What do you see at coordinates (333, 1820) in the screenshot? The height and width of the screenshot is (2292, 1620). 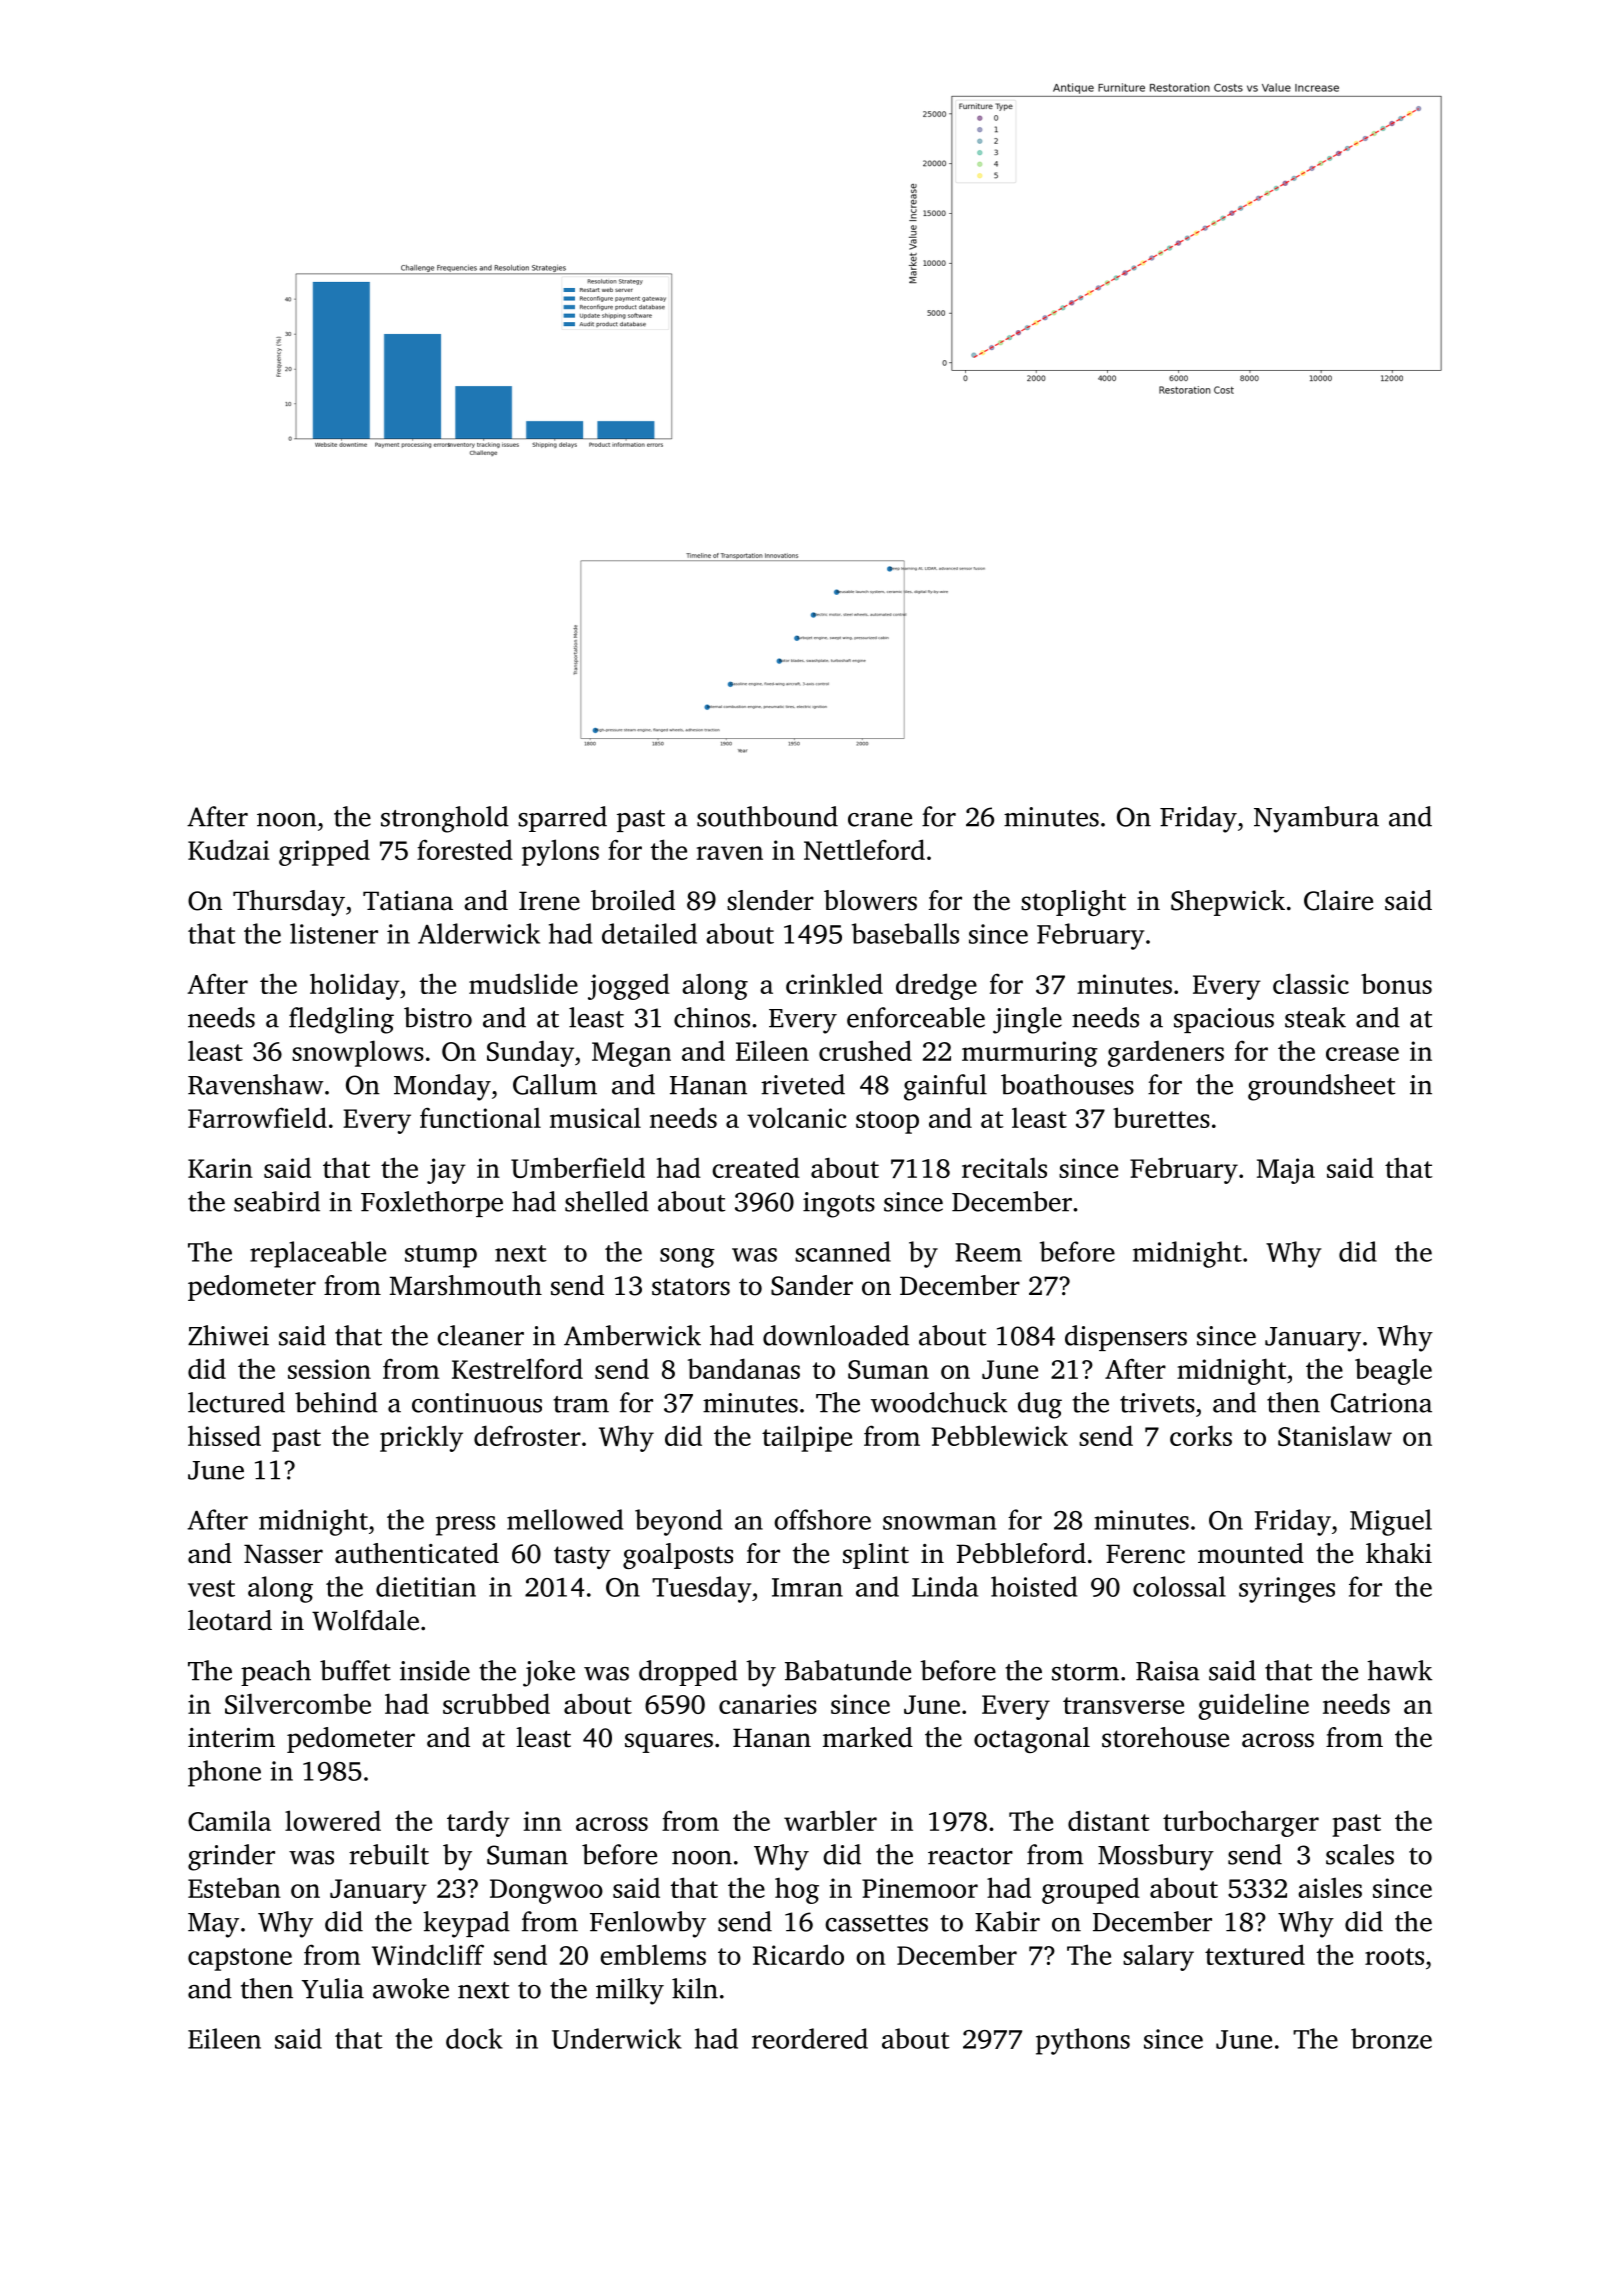 I see `lowered` at bounding box center [333, 1820].
